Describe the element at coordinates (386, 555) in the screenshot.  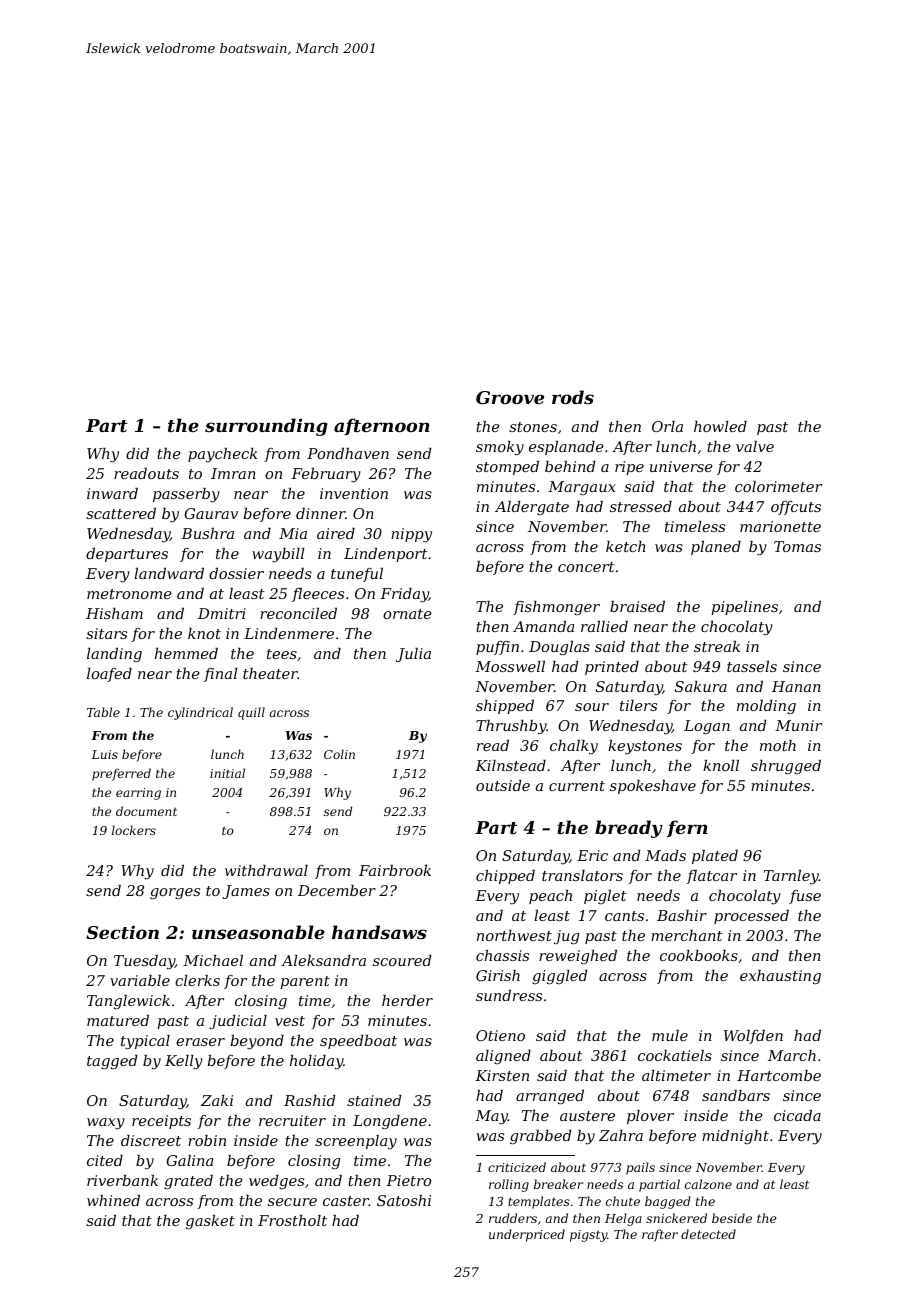
I see `Lindenport` at that location.
